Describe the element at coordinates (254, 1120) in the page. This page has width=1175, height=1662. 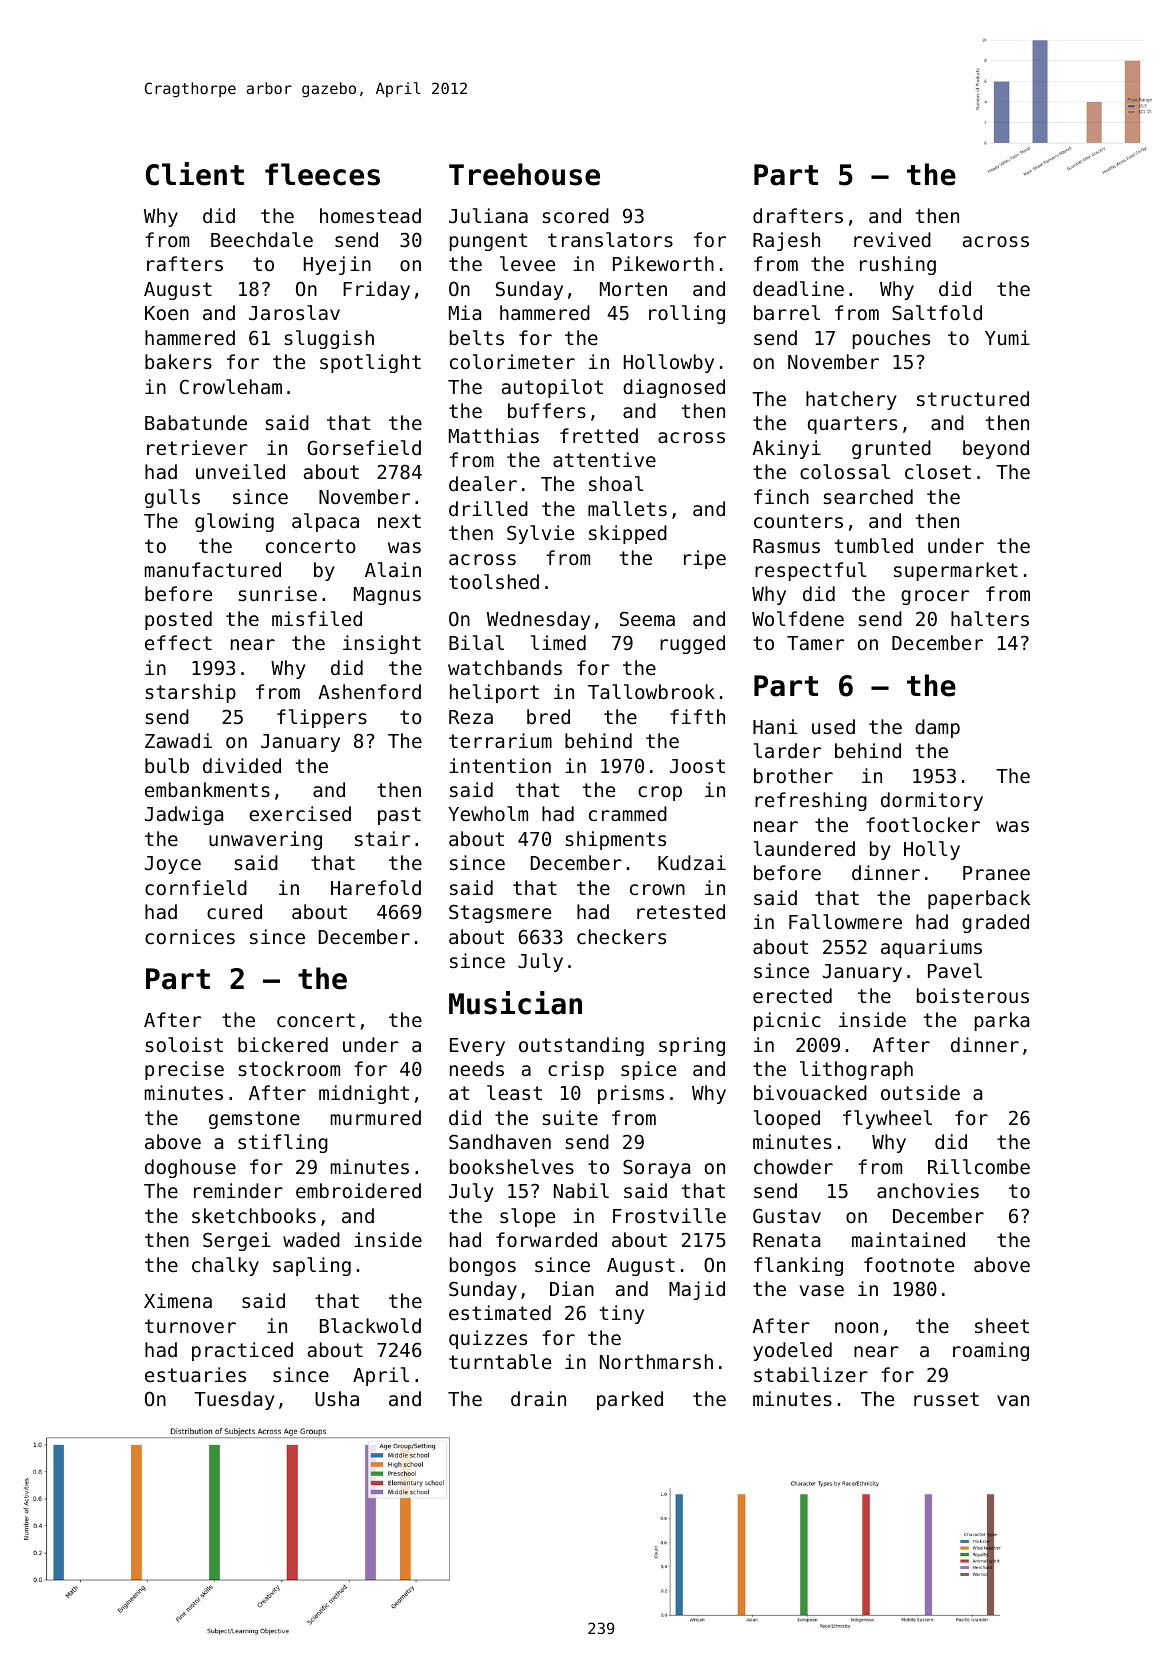
I see `gemstone` at that location.
